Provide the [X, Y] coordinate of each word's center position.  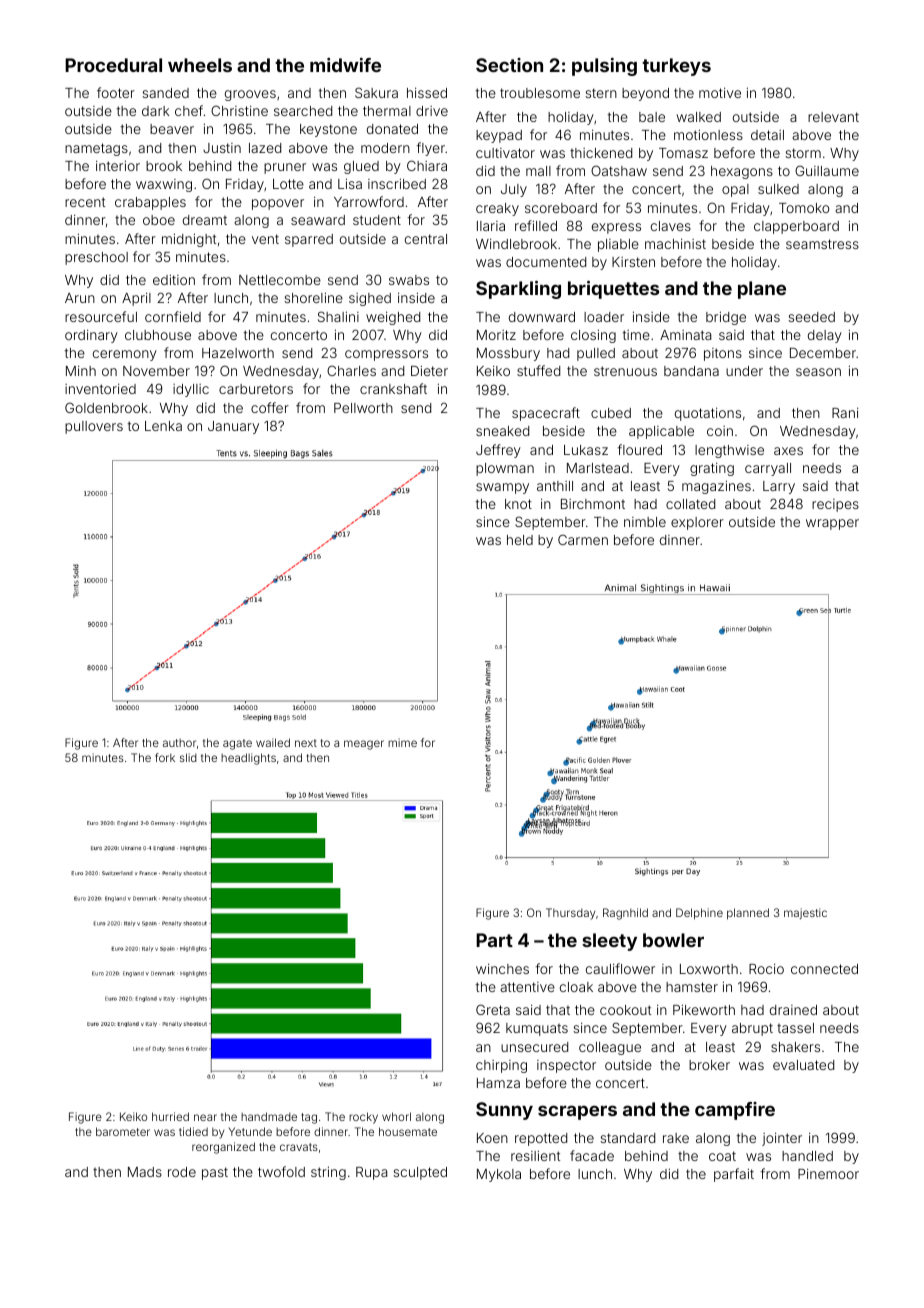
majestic [805, 913]
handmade [269, 1116]
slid [188, 757]
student [377, 220]
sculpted [420, 1173]
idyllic [191, 390]
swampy [502, 488]
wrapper [832, 524]
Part [494, 940]
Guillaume [827, 170]
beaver [172, 129]
